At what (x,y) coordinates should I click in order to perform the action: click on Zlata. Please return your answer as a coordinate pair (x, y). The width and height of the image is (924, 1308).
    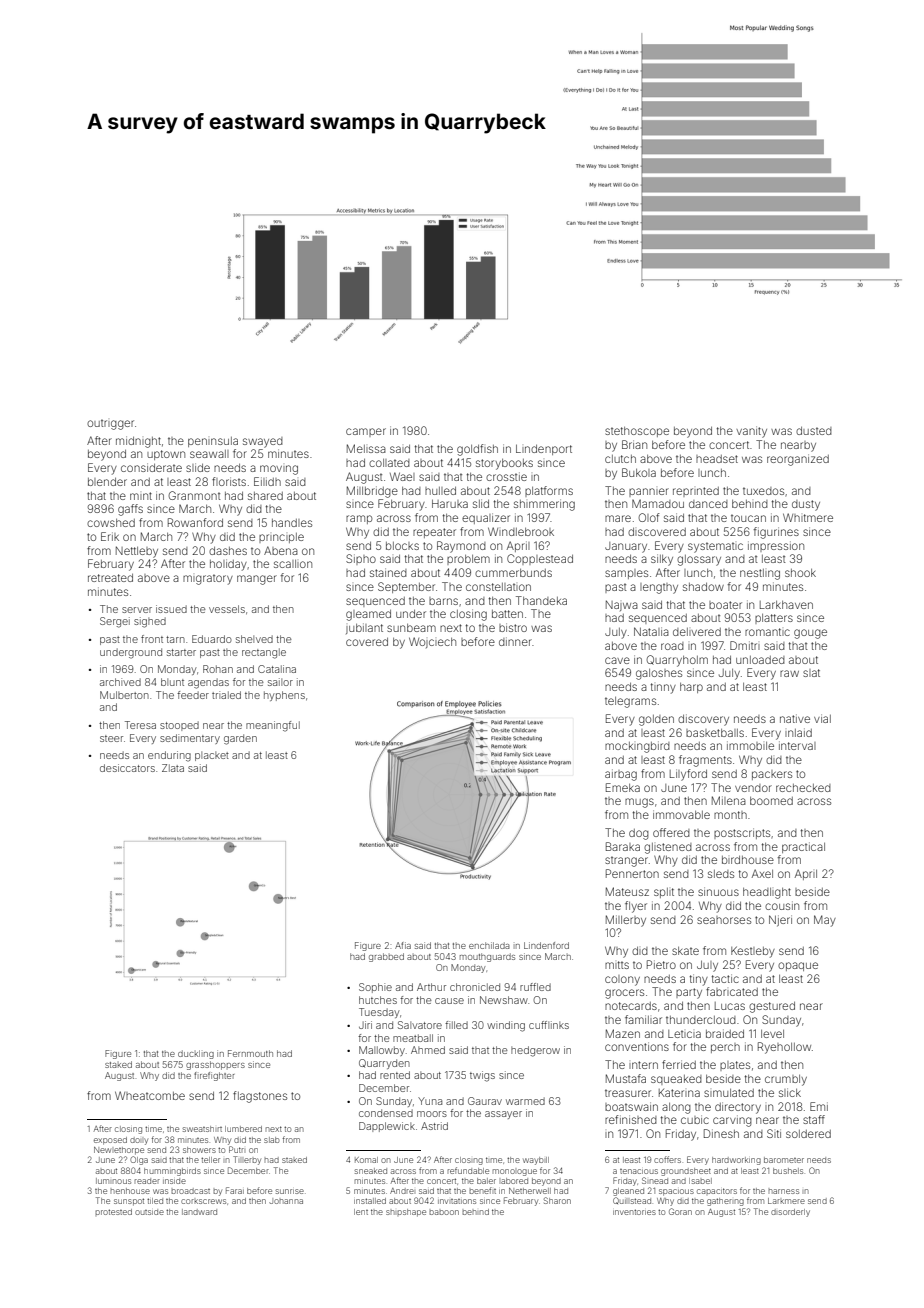
    Looking at the image, I should click on (173, 768).
